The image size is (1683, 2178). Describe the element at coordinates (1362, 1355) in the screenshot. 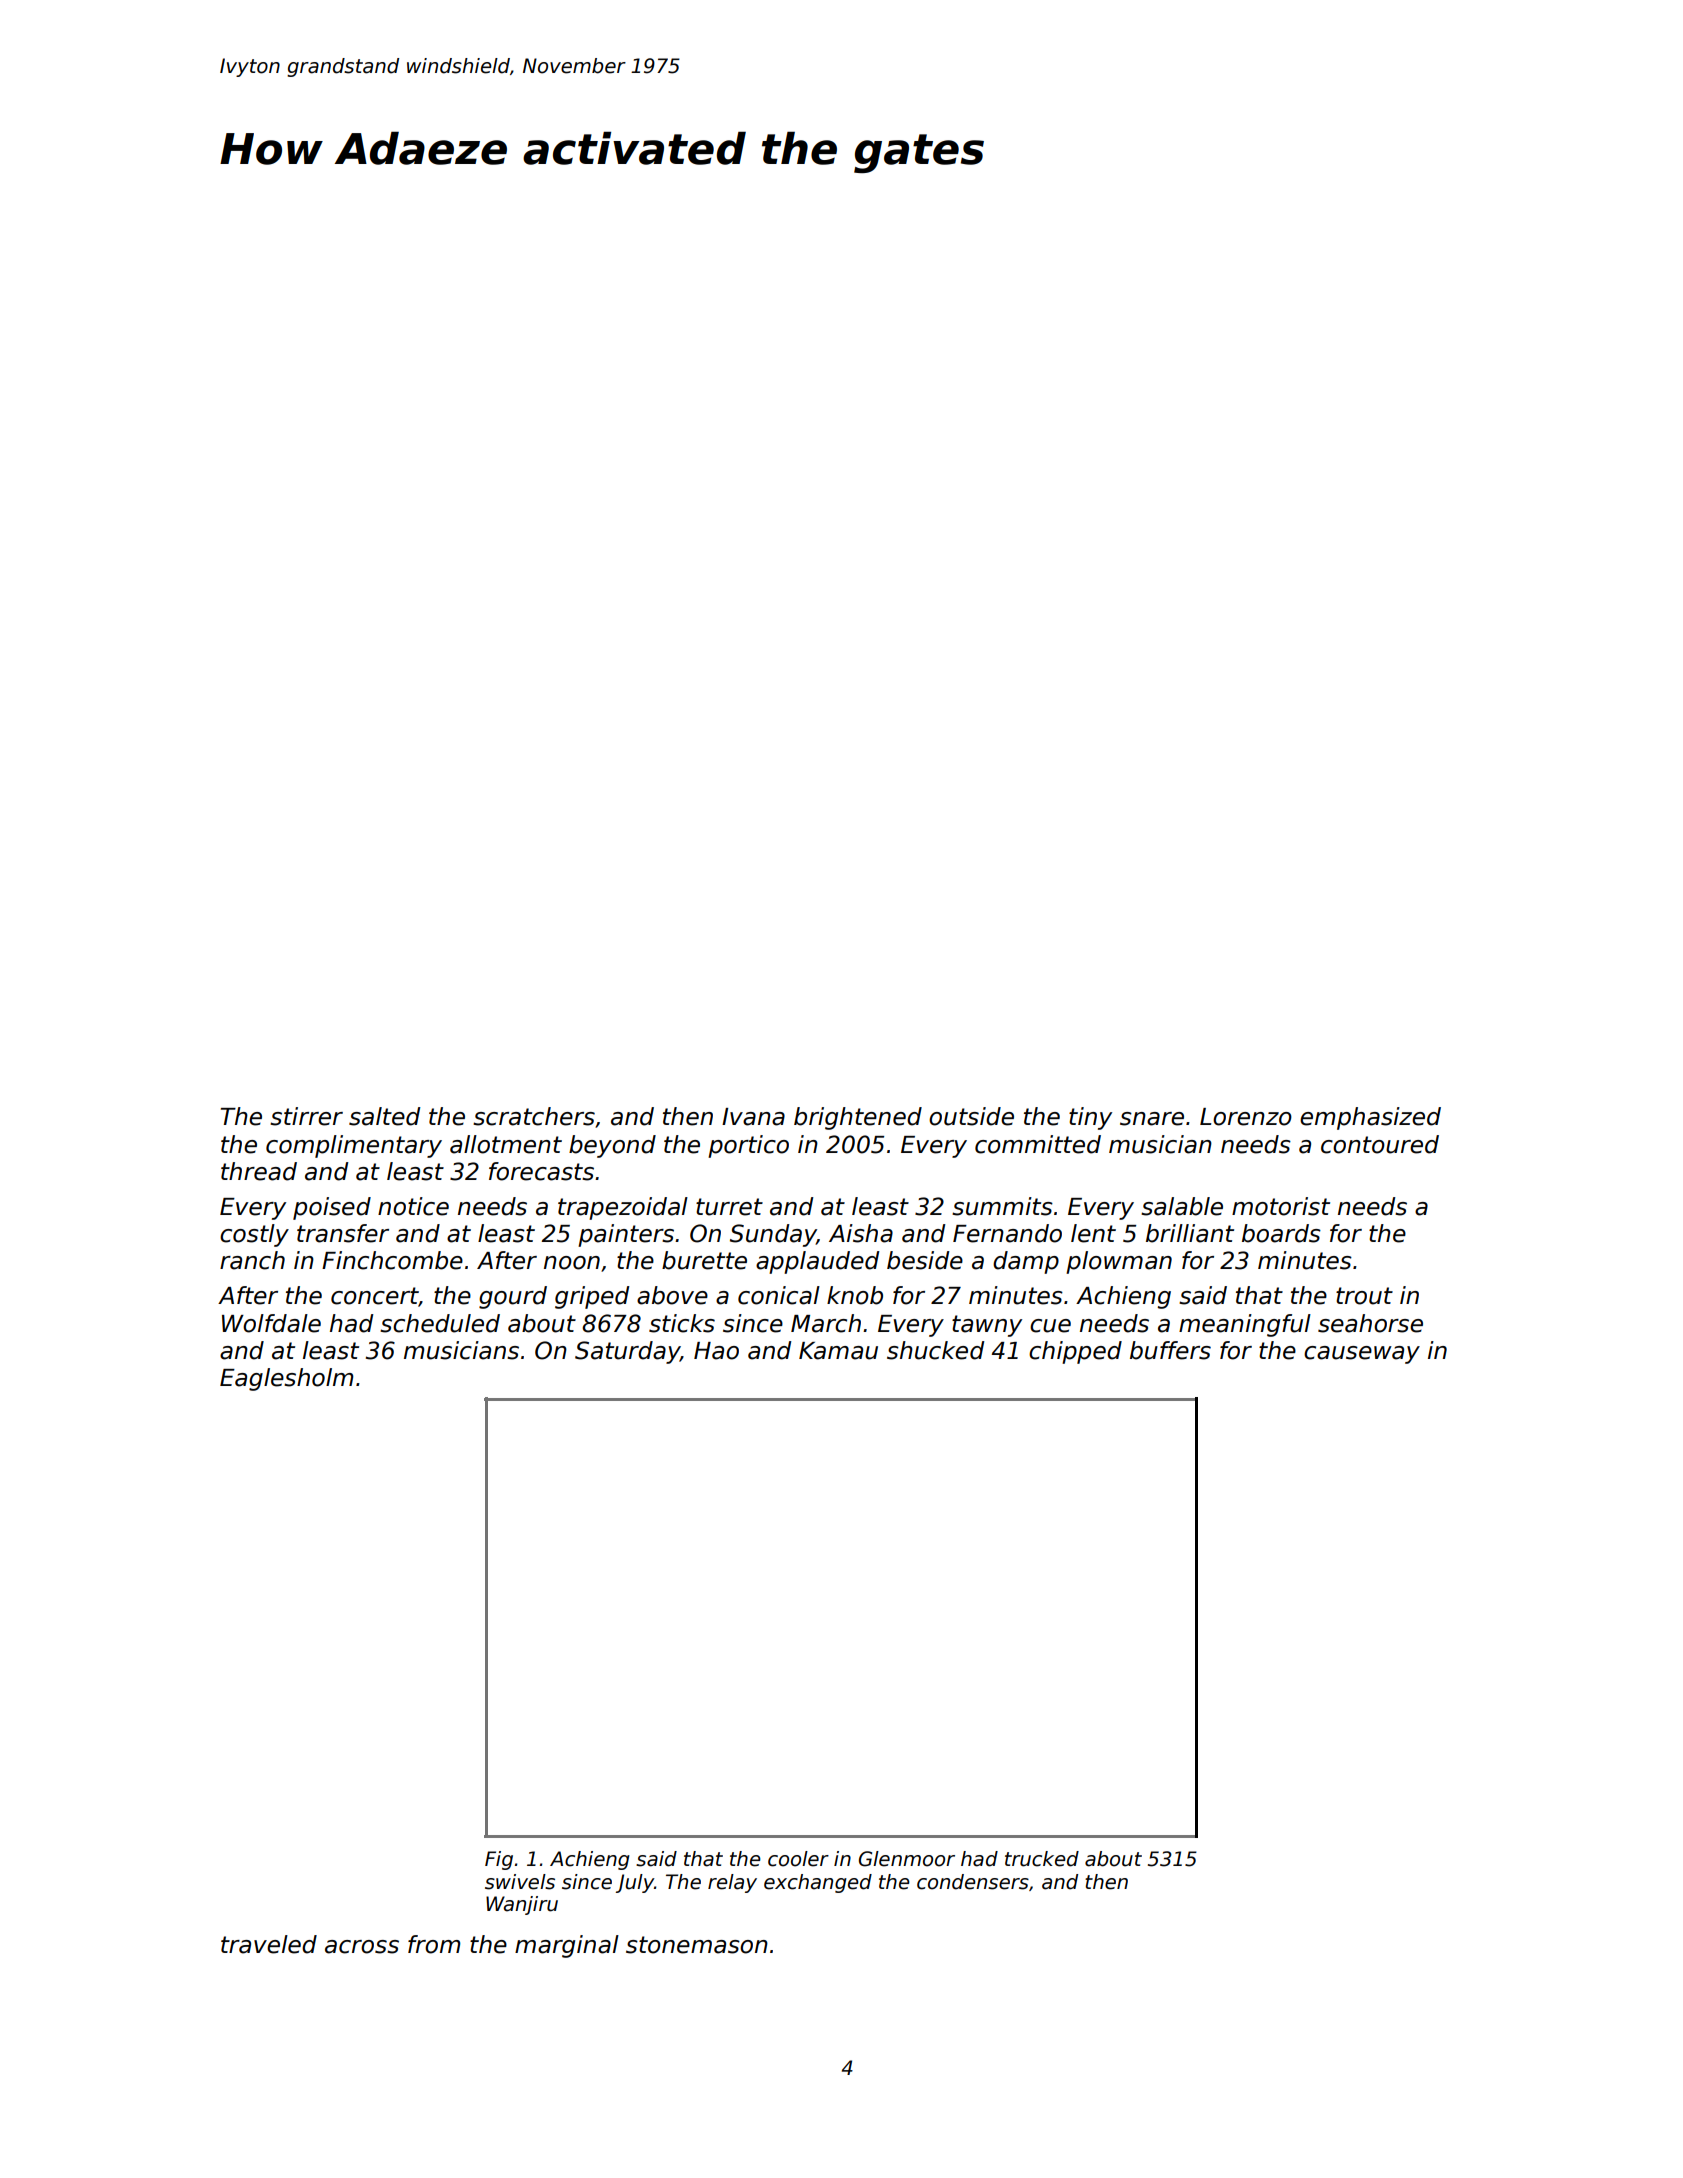

I see `causeway` at that location.
